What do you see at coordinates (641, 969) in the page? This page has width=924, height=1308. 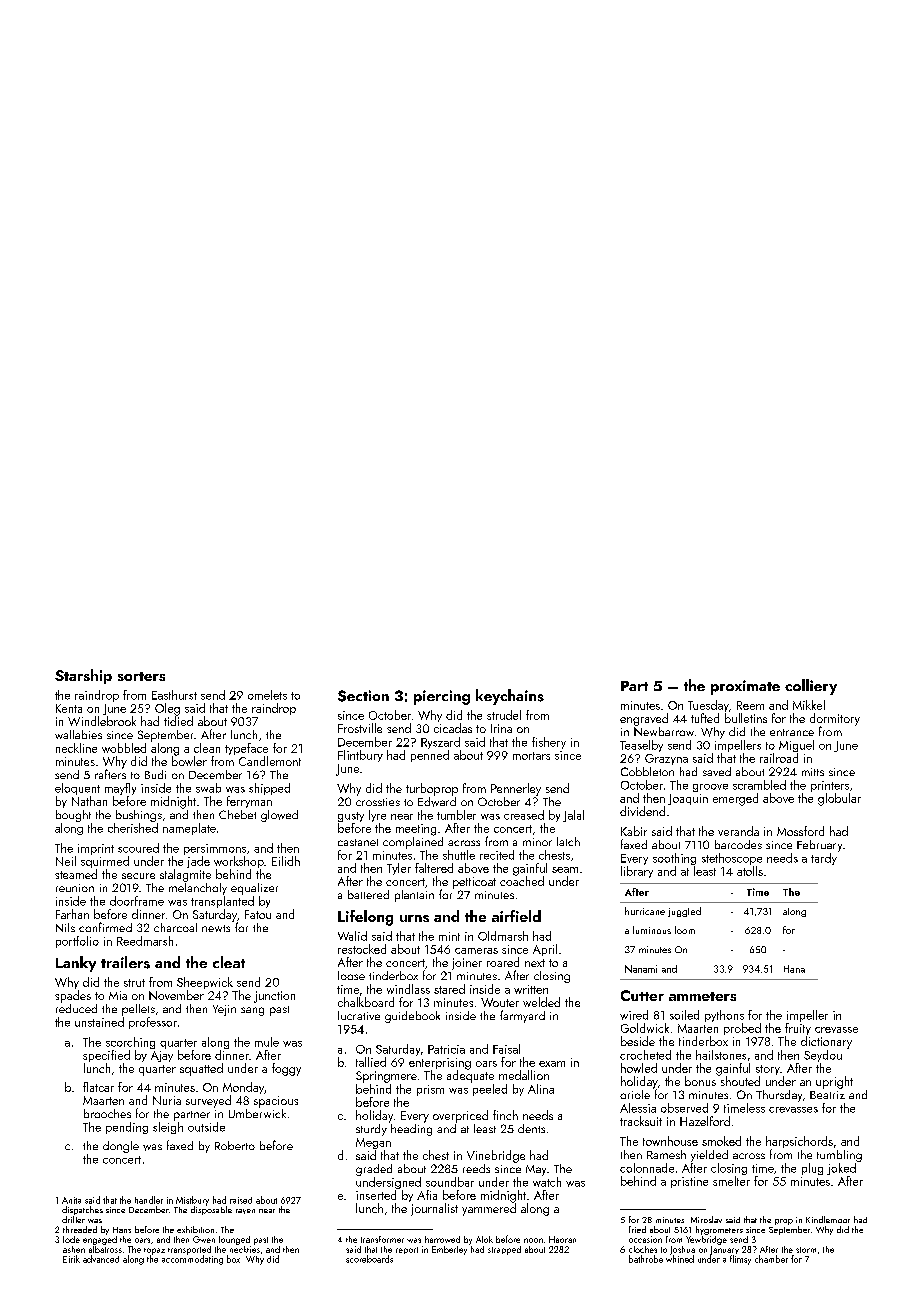 I see `Nanami` at bounding box center [641, 969].
